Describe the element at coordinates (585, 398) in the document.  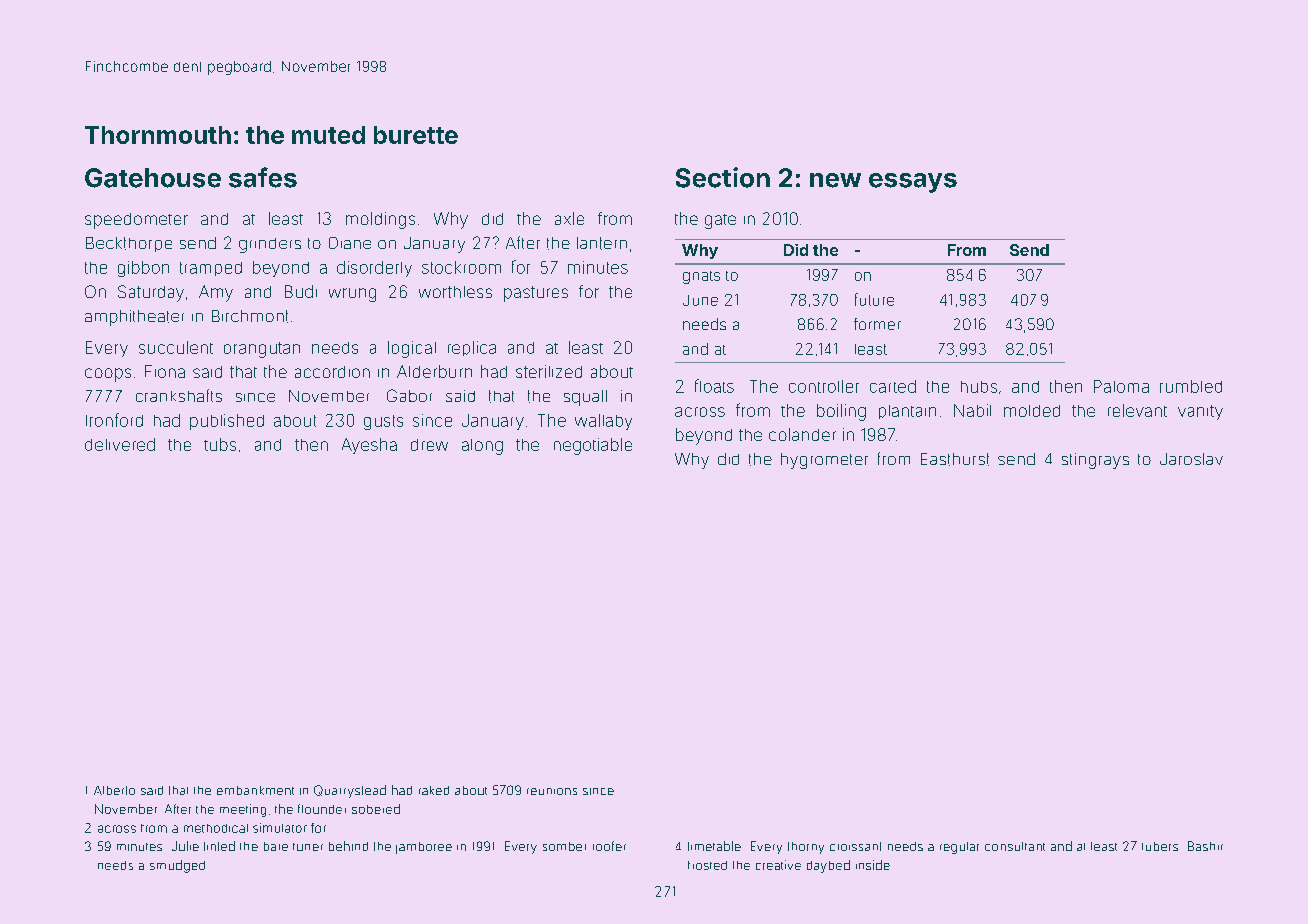
I see `squall` at that location.
